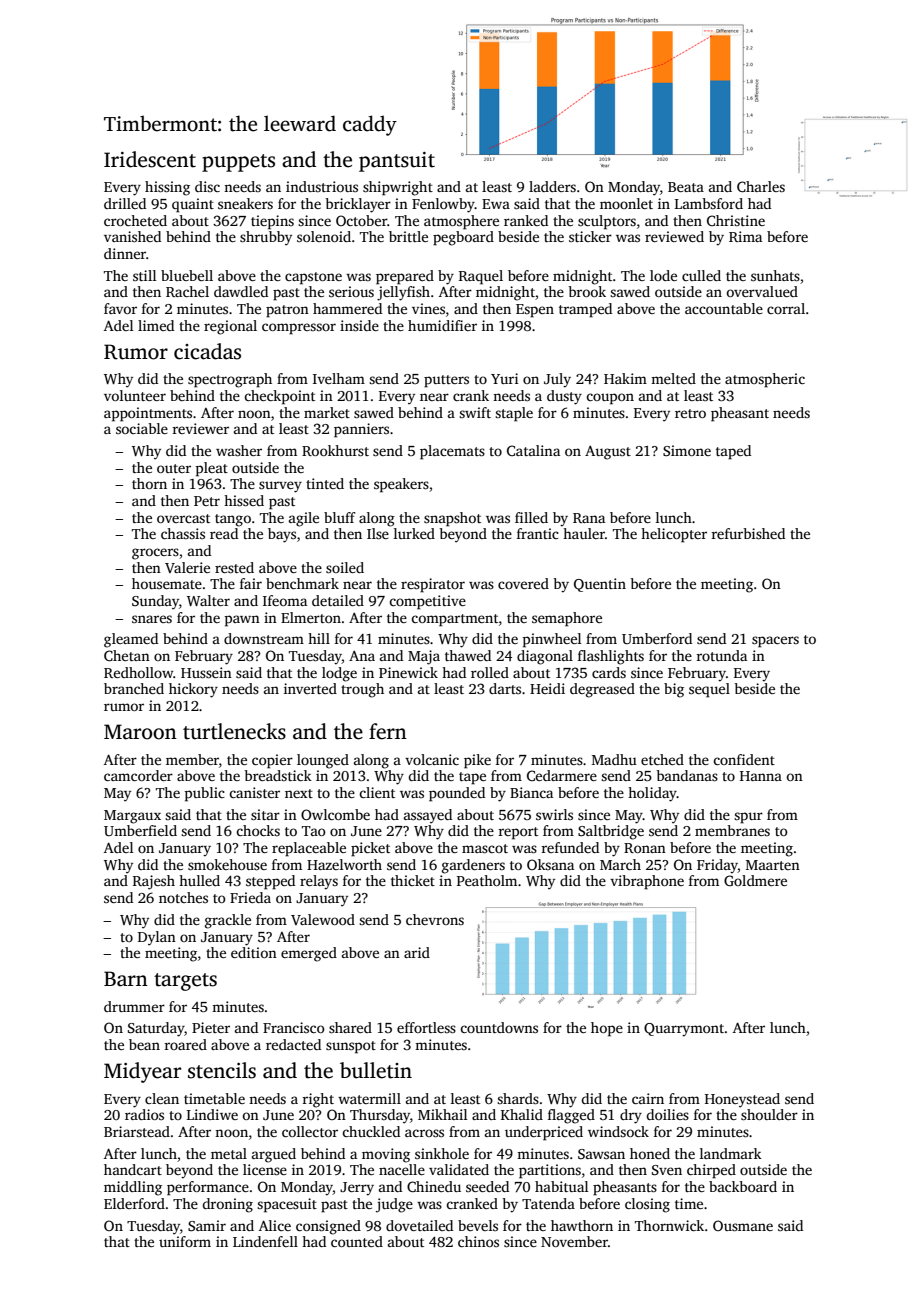  I want to click on Pinewick, so click(408, 672).
